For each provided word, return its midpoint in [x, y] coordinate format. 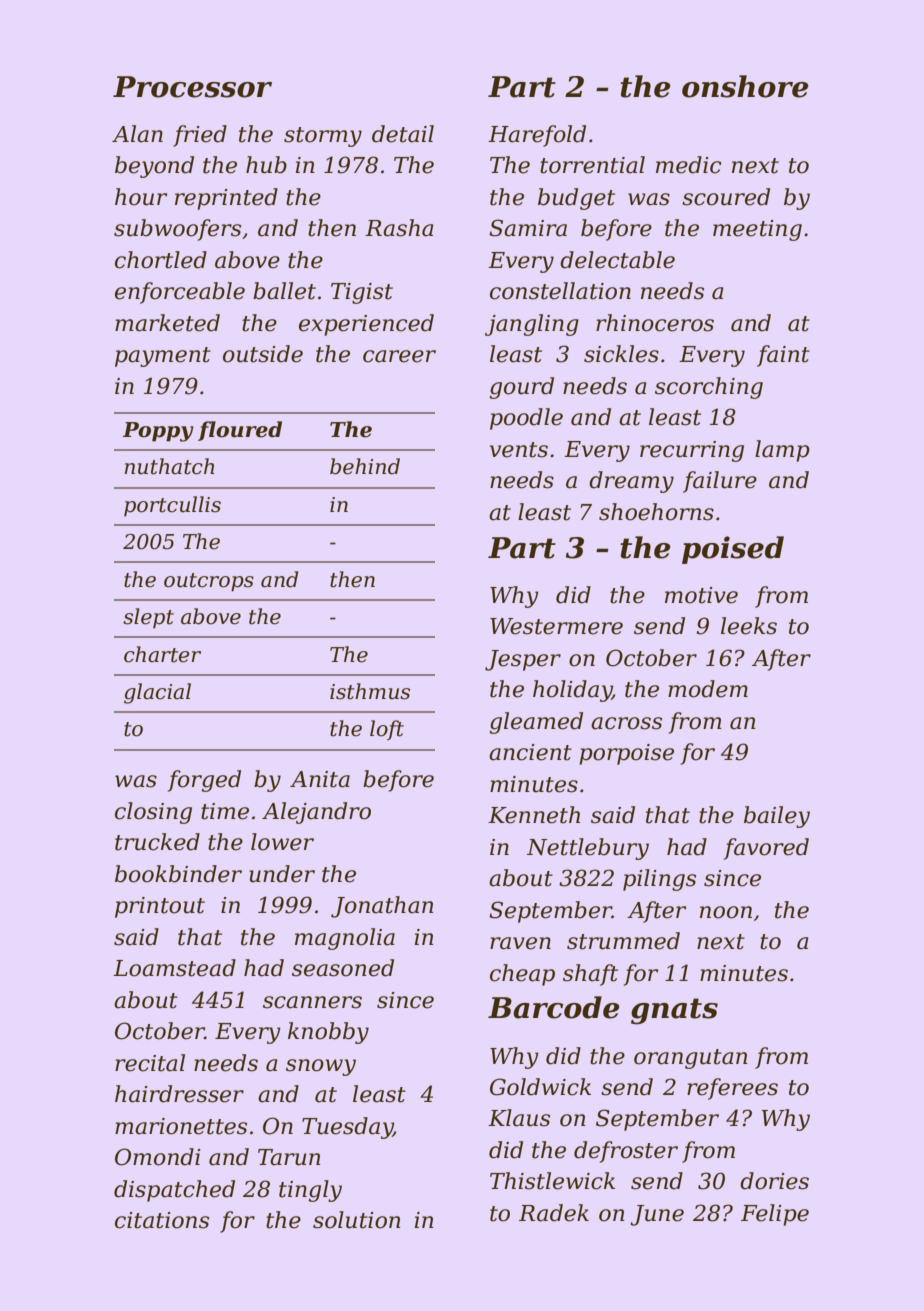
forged [204, 781]
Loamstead [174, 968]
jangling [532, 325]
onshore [745, 86]
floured [240, 431]
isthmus [370, 691]
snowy [321, 1067]
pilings [659, 880]
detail [403, 134]
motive [701, 595]
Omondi [158, 1157]
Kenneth [534, 815]
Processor [192, 87]
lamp [782, 451]
